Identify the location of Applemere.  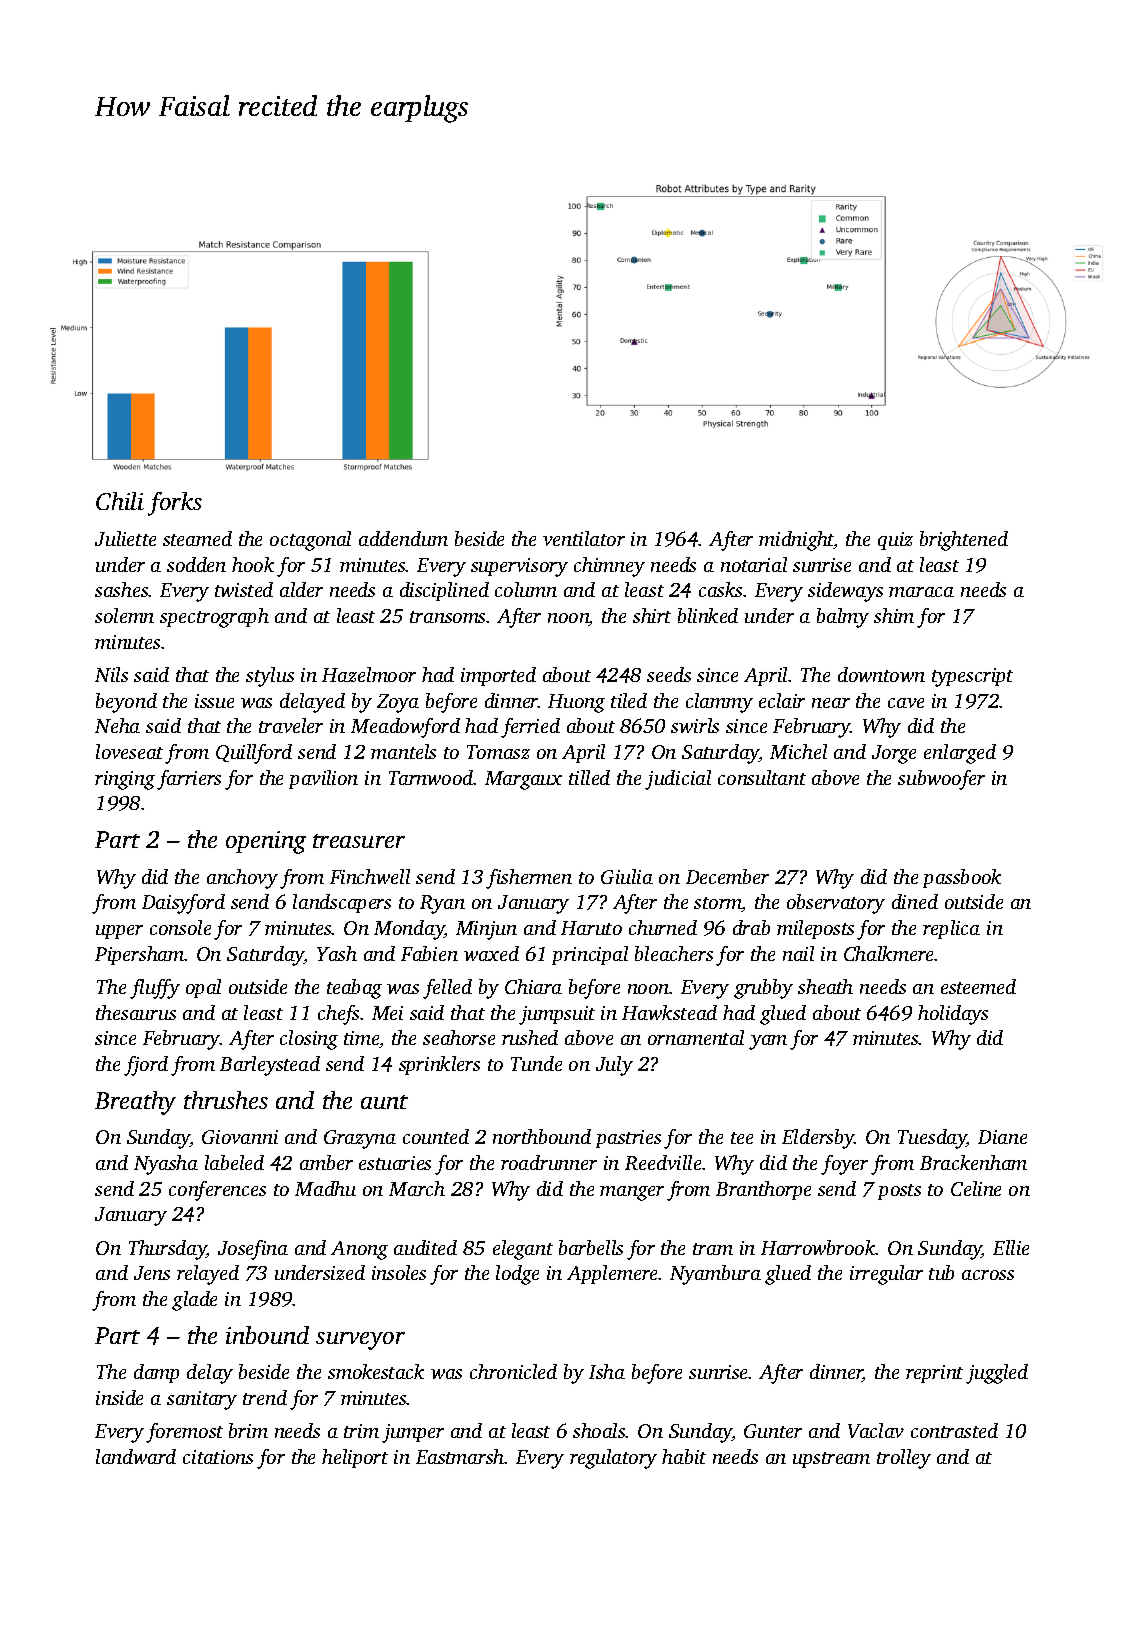
(613, 1274).
